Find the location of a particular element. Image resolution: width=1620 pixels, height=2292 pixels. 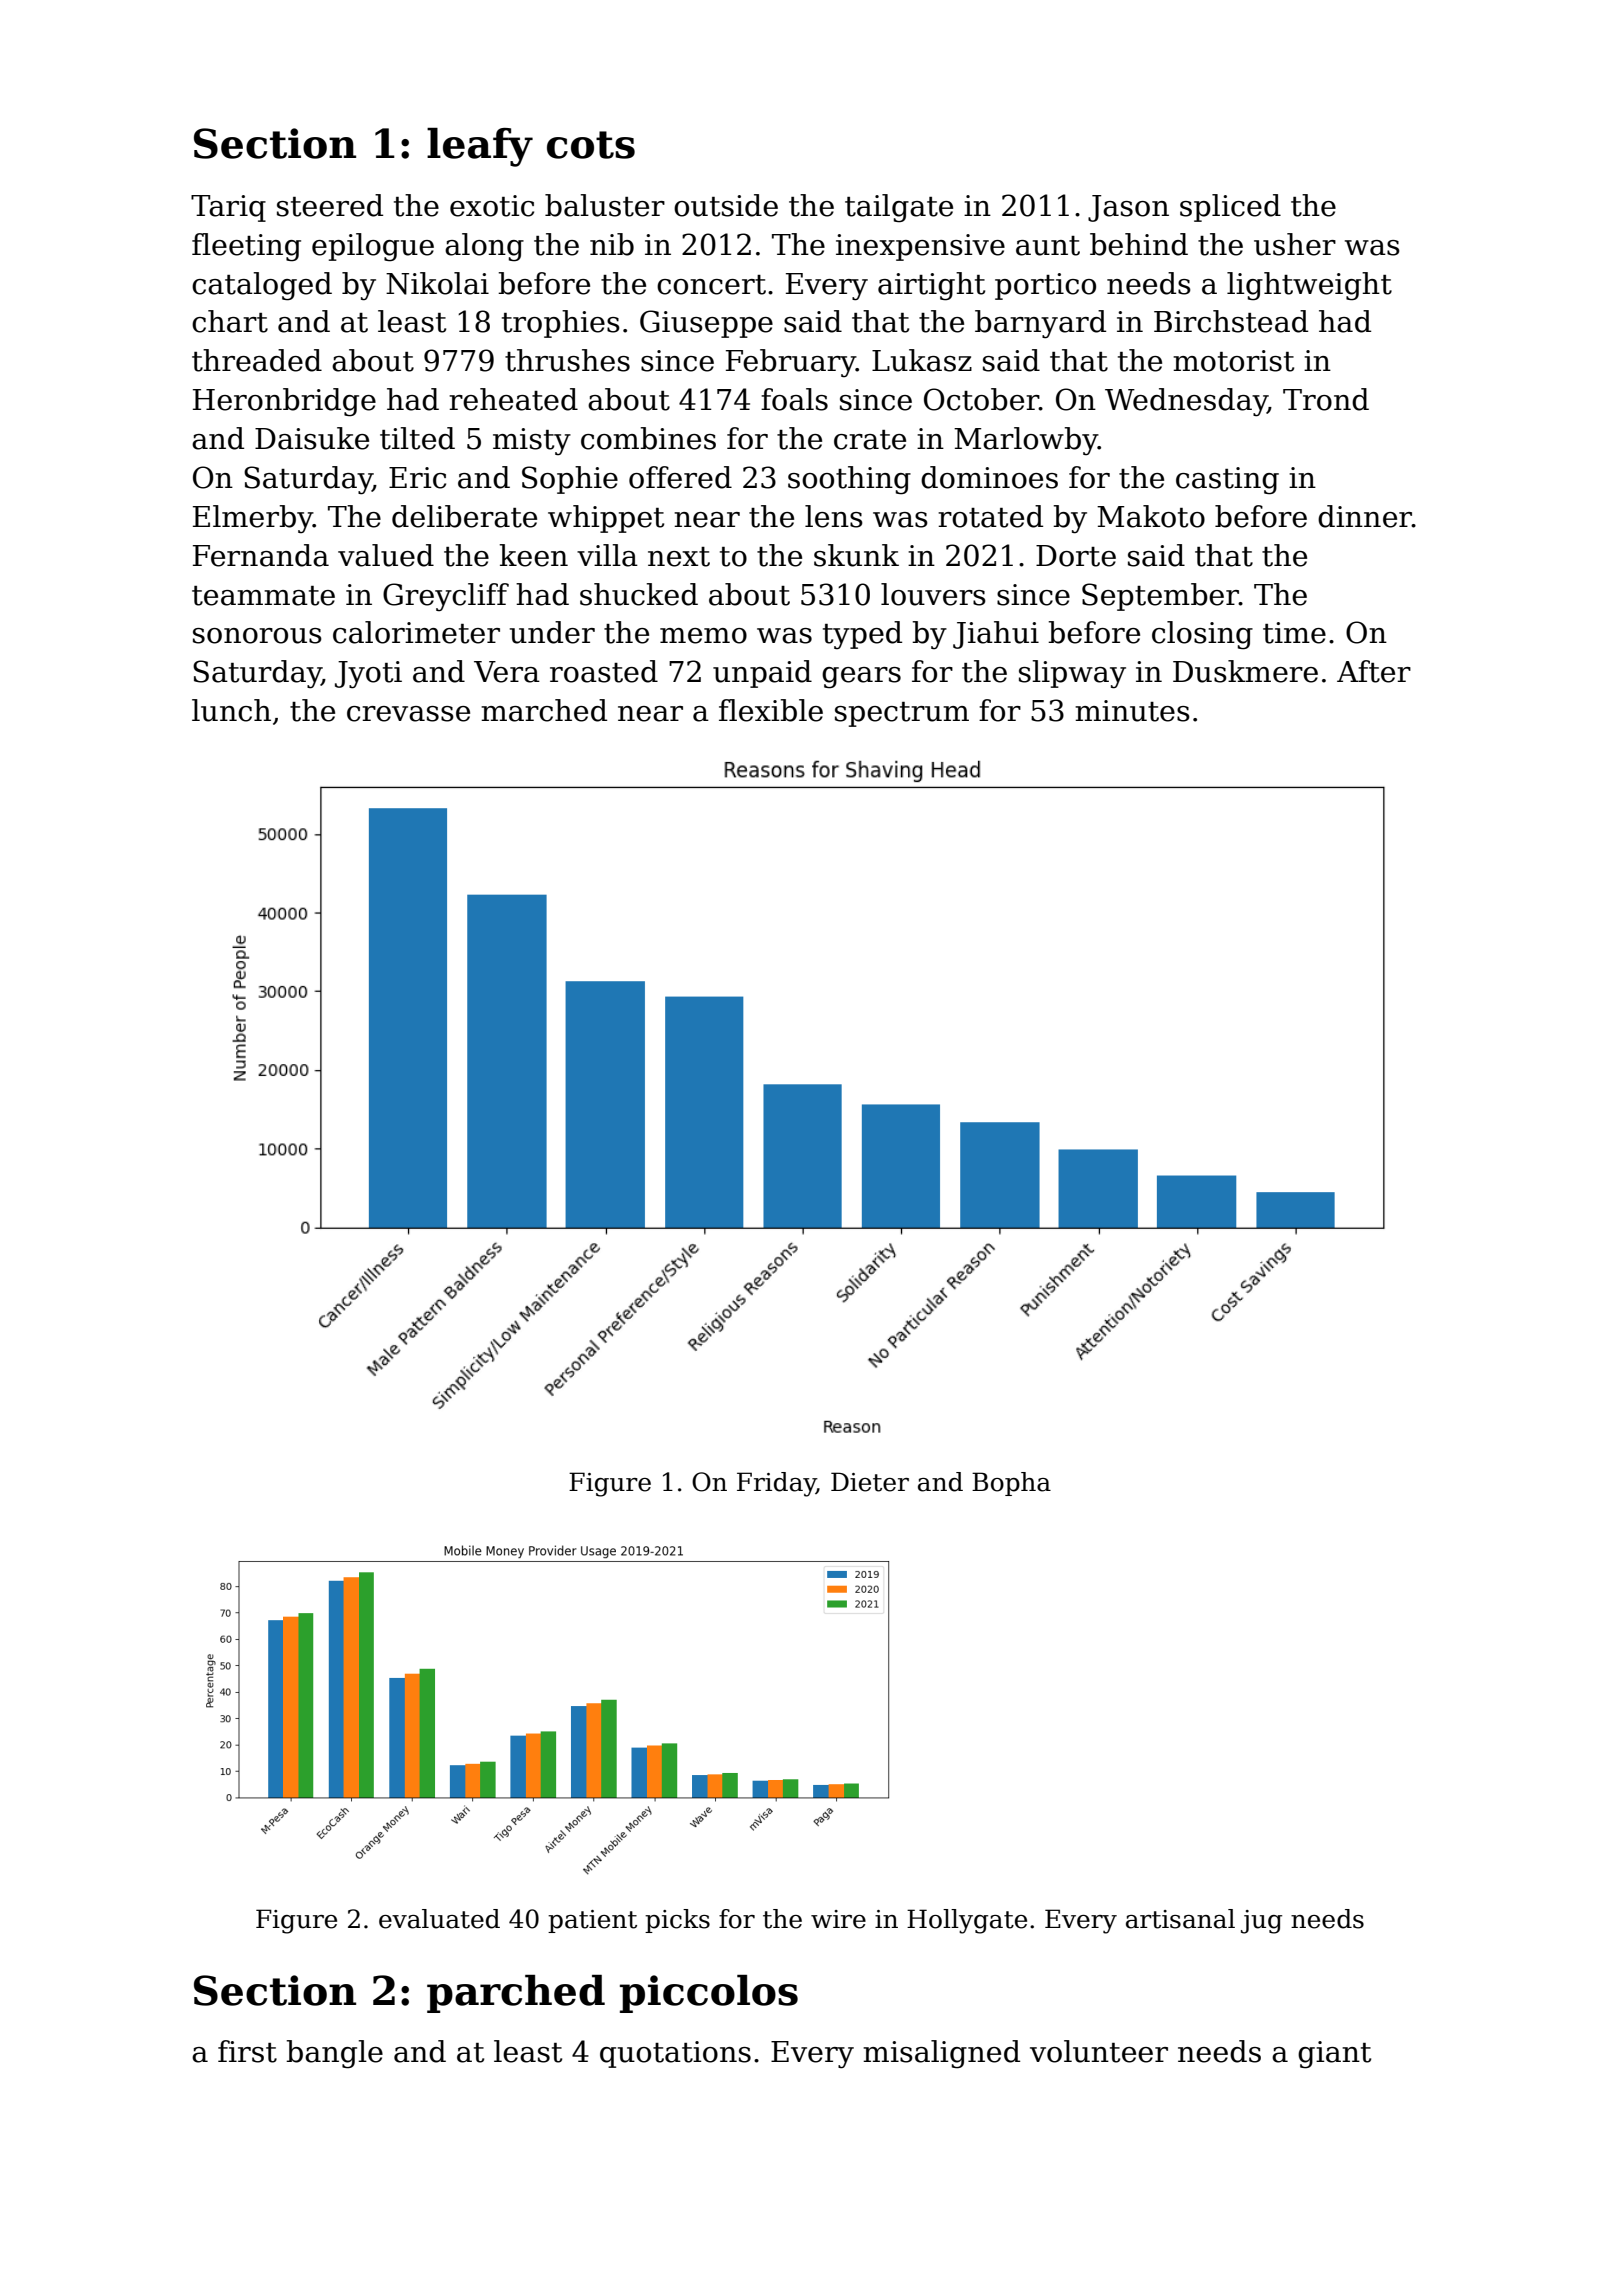

evaluated is located at coordinates (439, 1919).
